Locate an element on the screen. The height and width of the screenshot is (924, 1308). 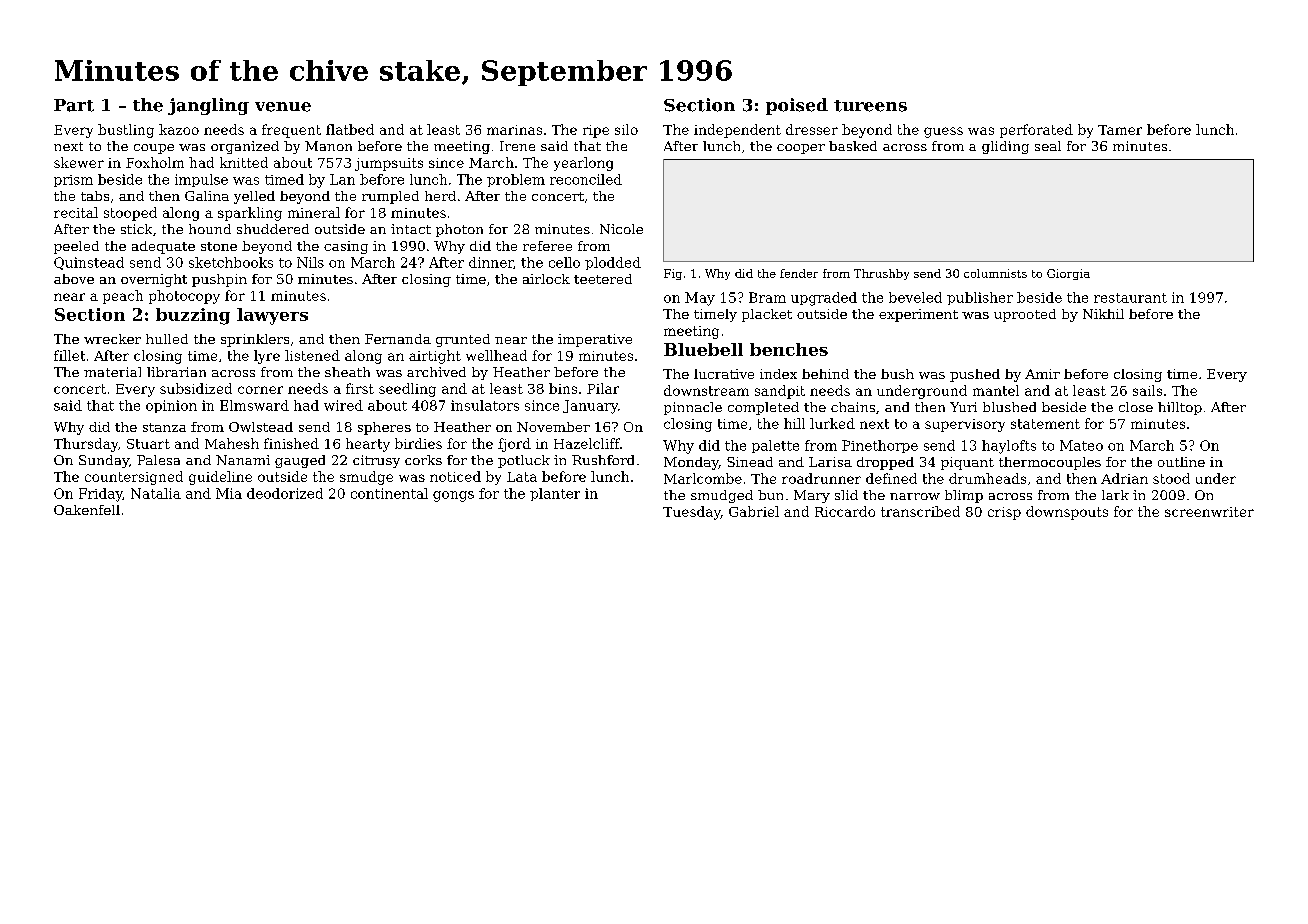
prism is located at coordinates (73, 181).
